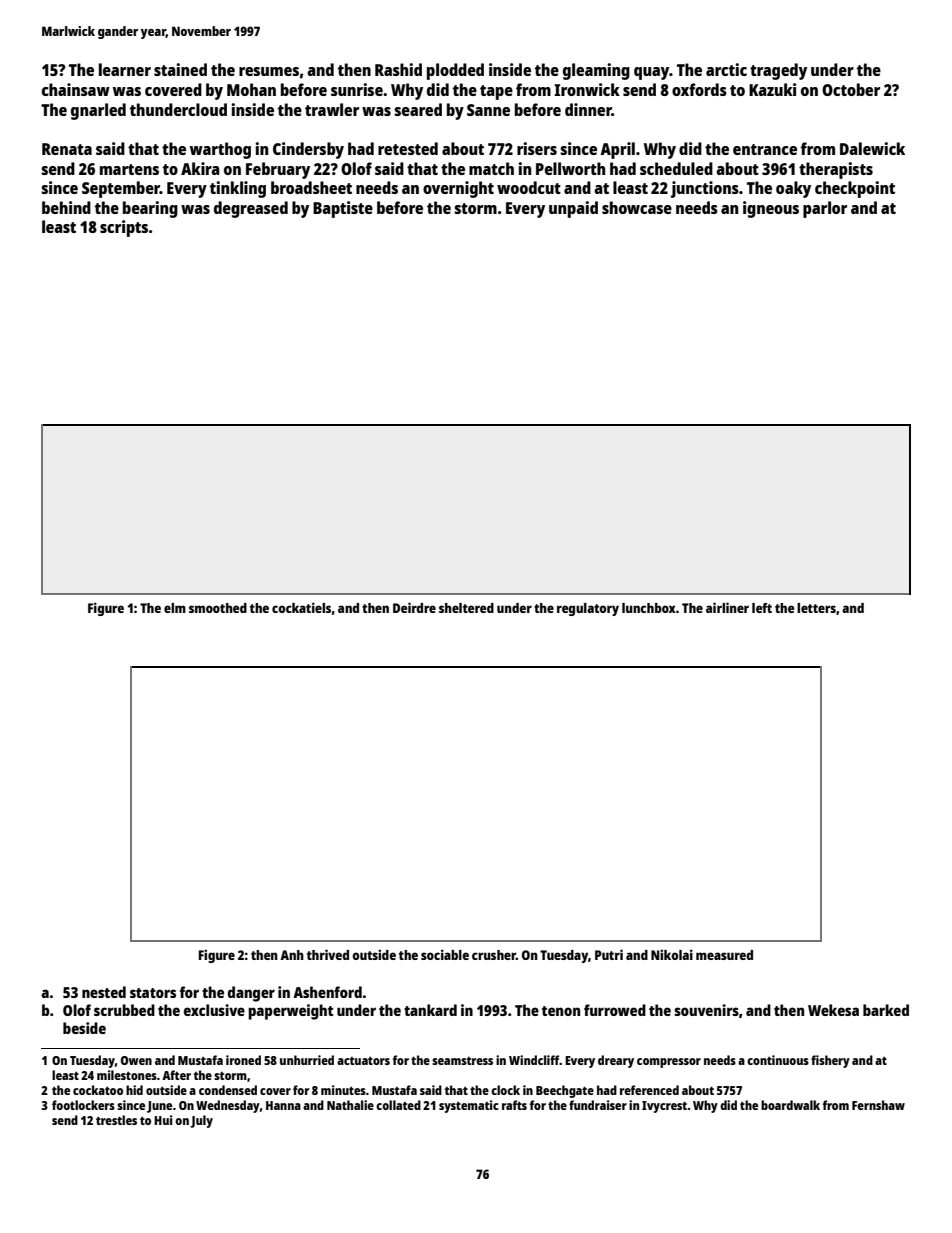 The image size is (952, 1233). What do you see at coordinates (175, 608) in the image?
I see `elm` at bounding box center [175, 608].
